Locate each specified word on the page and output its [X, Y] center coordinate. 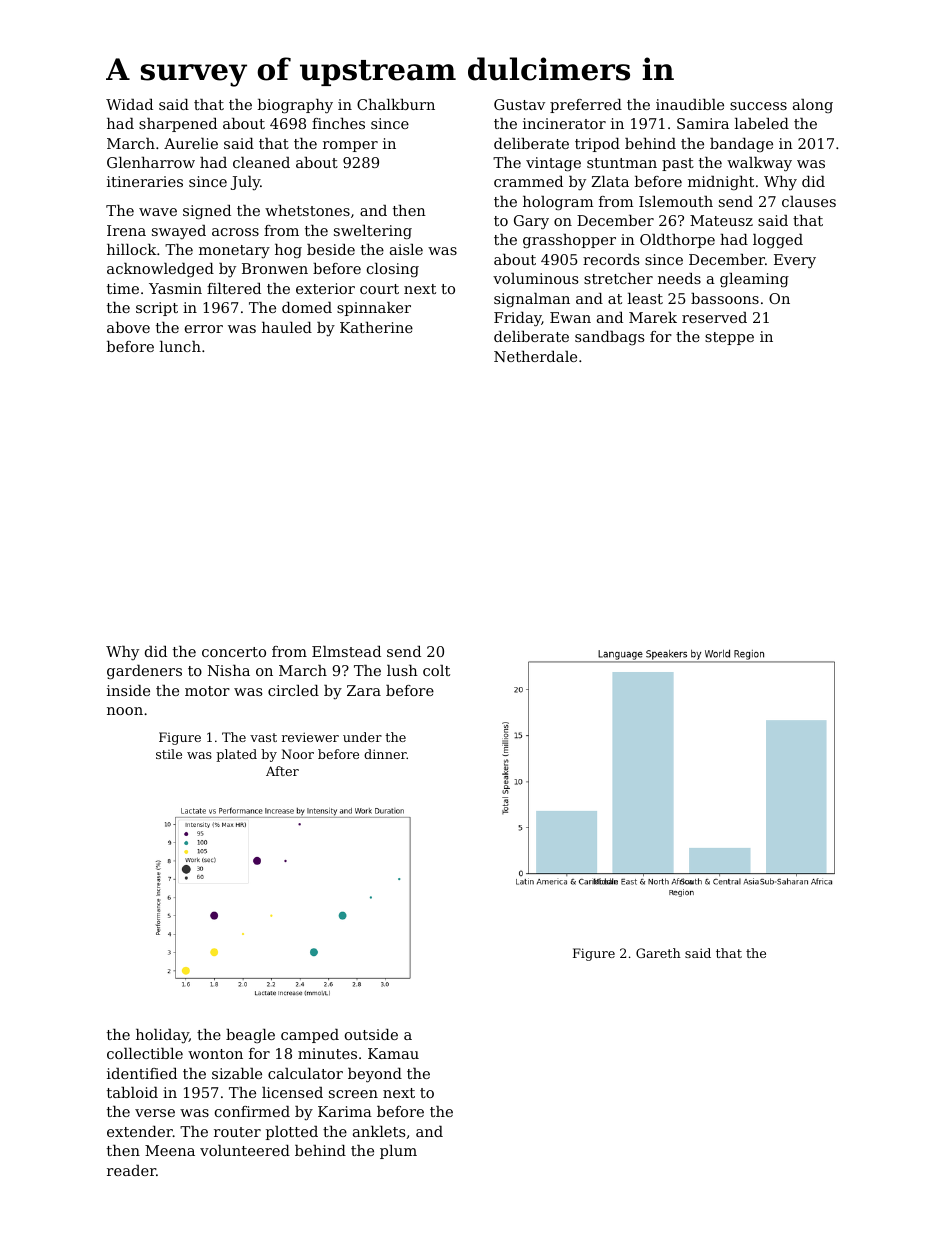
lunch [180, 346]
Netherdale [535, 356]
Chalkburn [396, 104]
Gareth [658, 953]
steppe [729, 338]
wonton [215, 1054]
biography [295, 106]
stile [169, 754]
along [813, 106]
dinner [385, 754]
